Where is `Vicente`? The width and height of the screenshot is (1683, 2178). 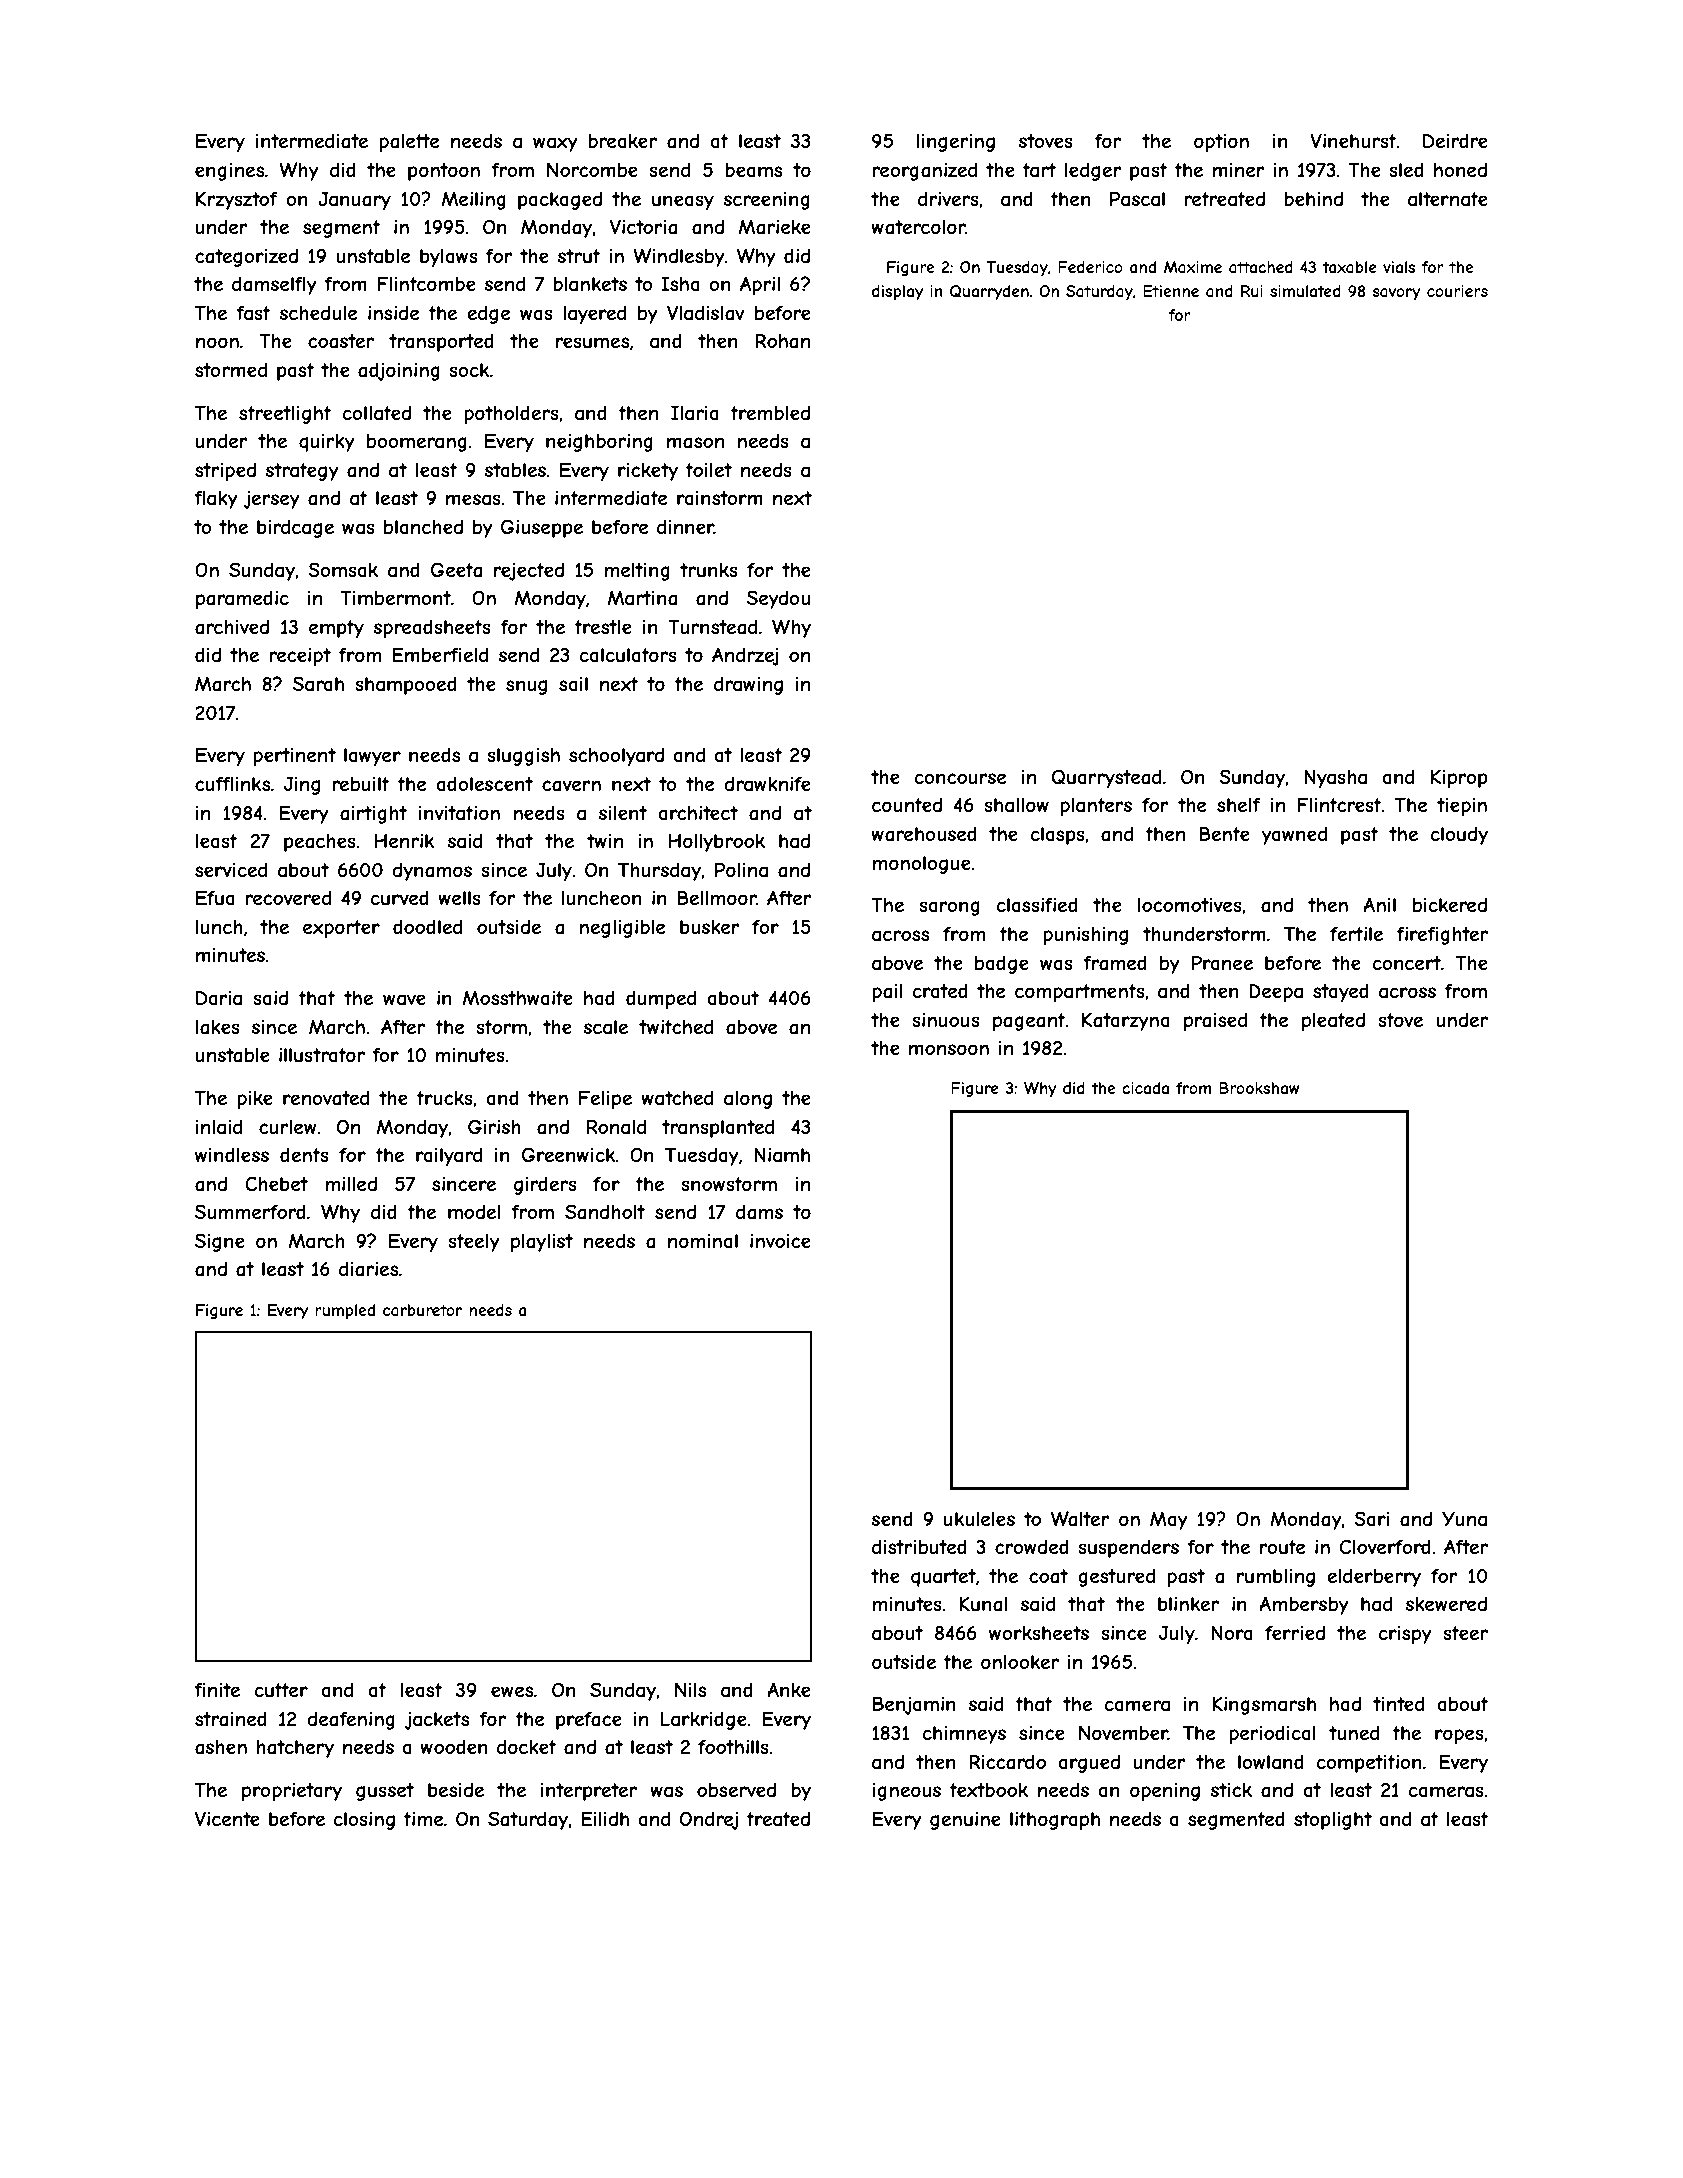 Vicente is located at coordinates (227, 1819).
